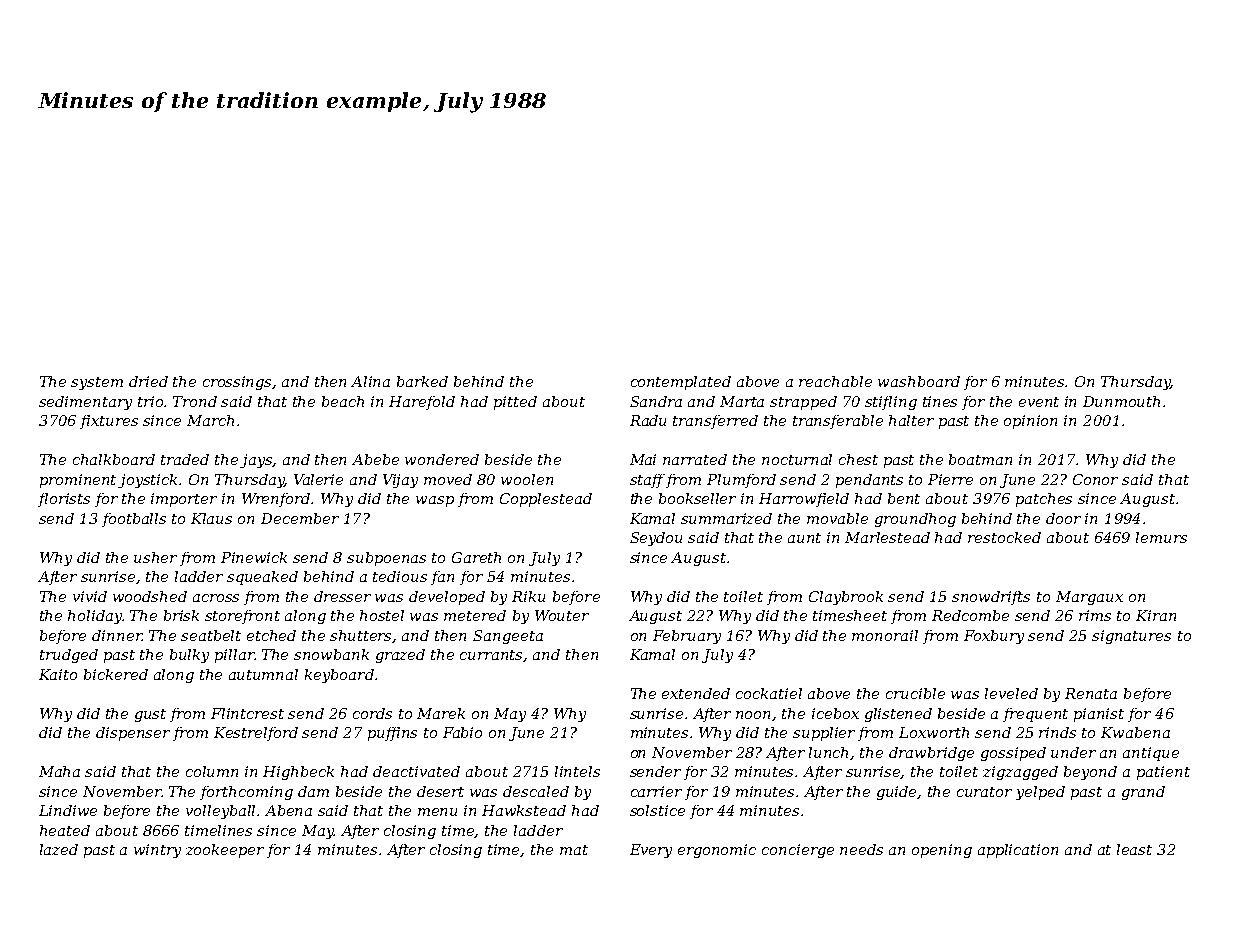 This screenshot has height=952, width=1233. Describe the element at coordinates (1011, 693) in the screenshot. I see `leveled` at that location.
